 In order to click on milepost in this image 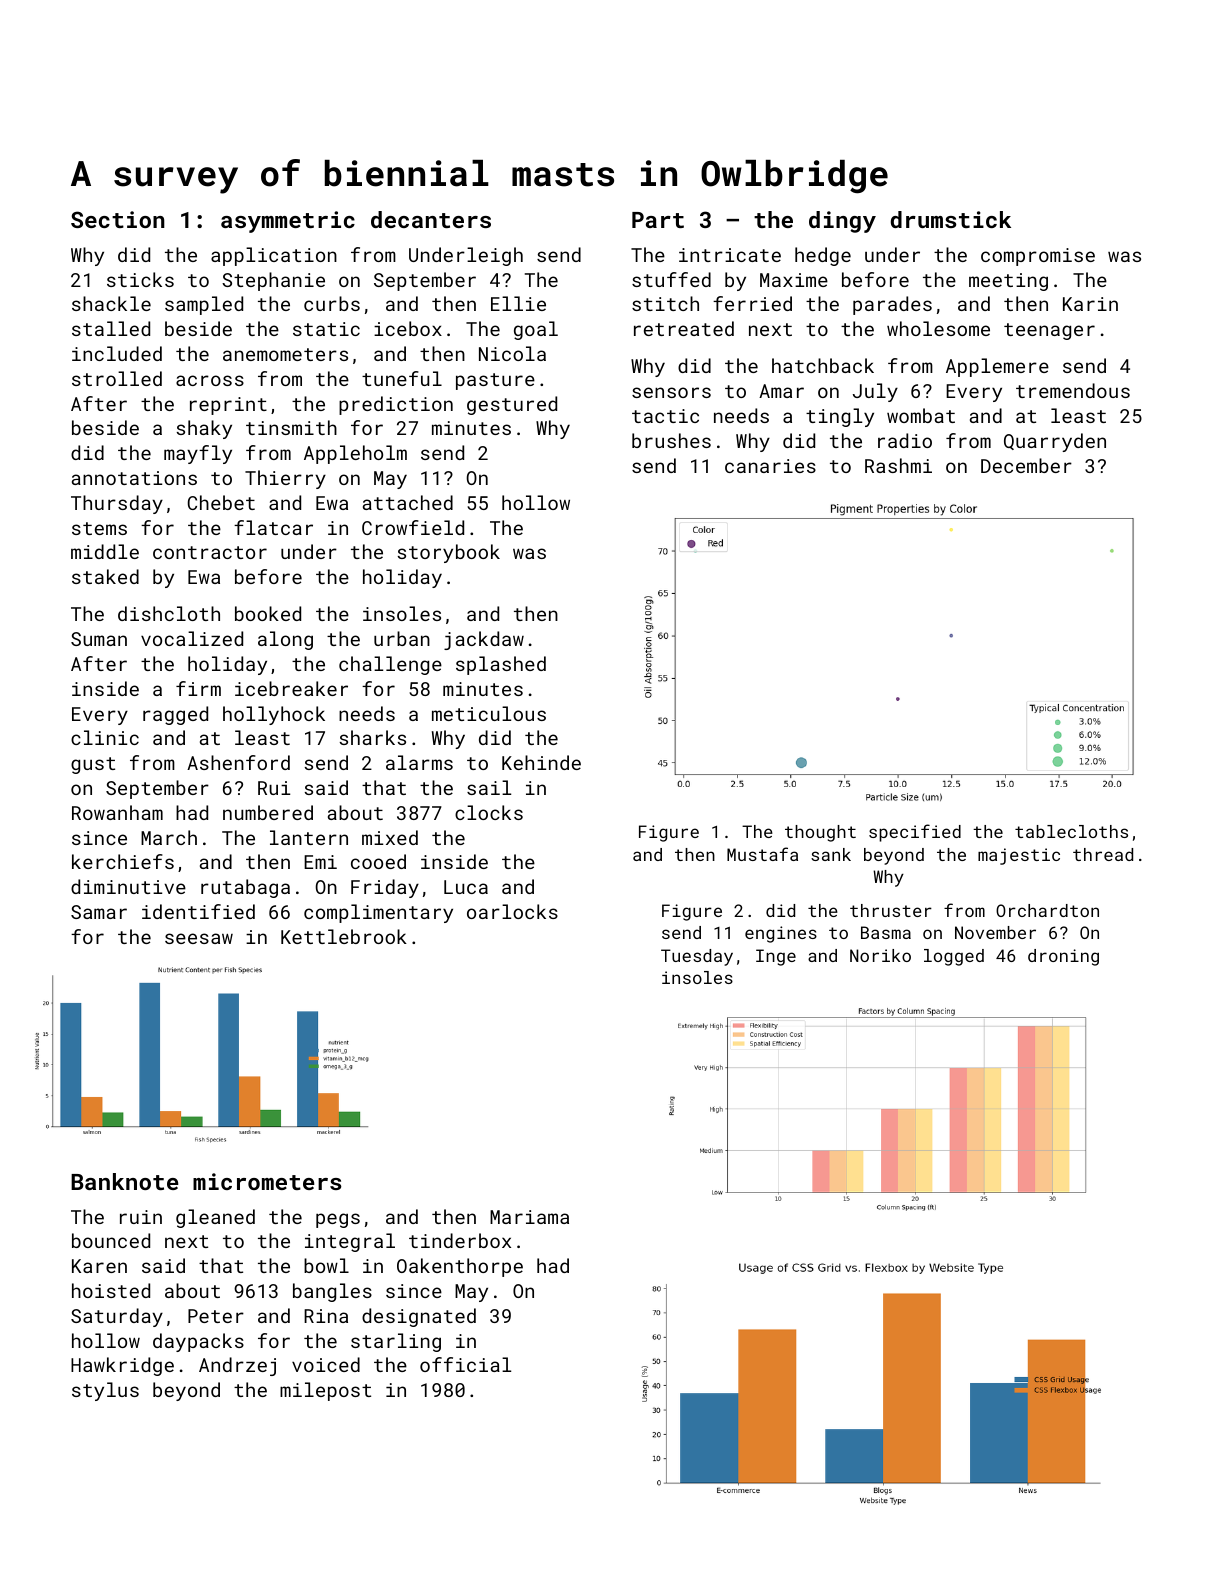, I will do `click(325, 1391)`.
